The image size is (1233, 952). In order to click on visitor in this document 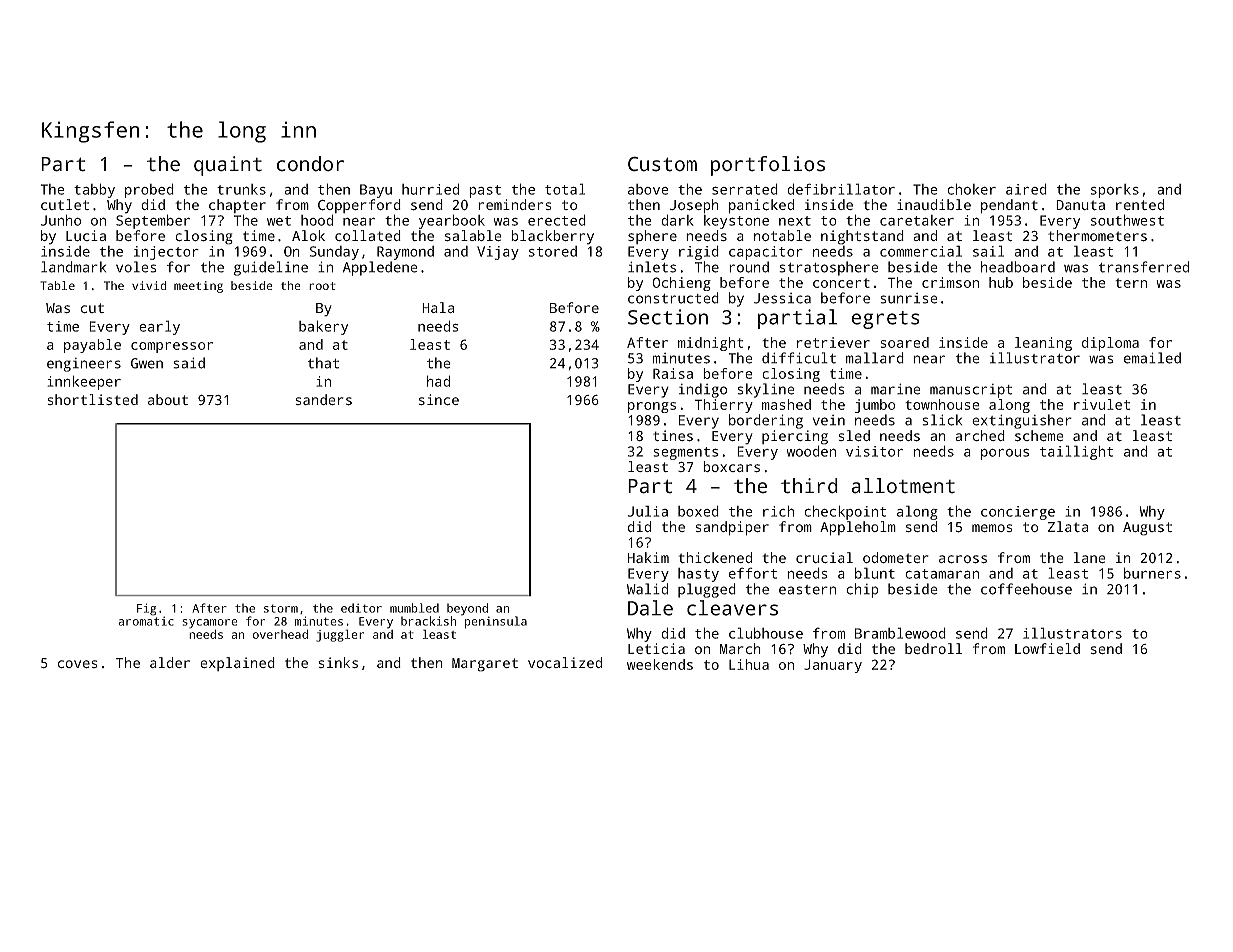, I will do `click(874, 451)`.
